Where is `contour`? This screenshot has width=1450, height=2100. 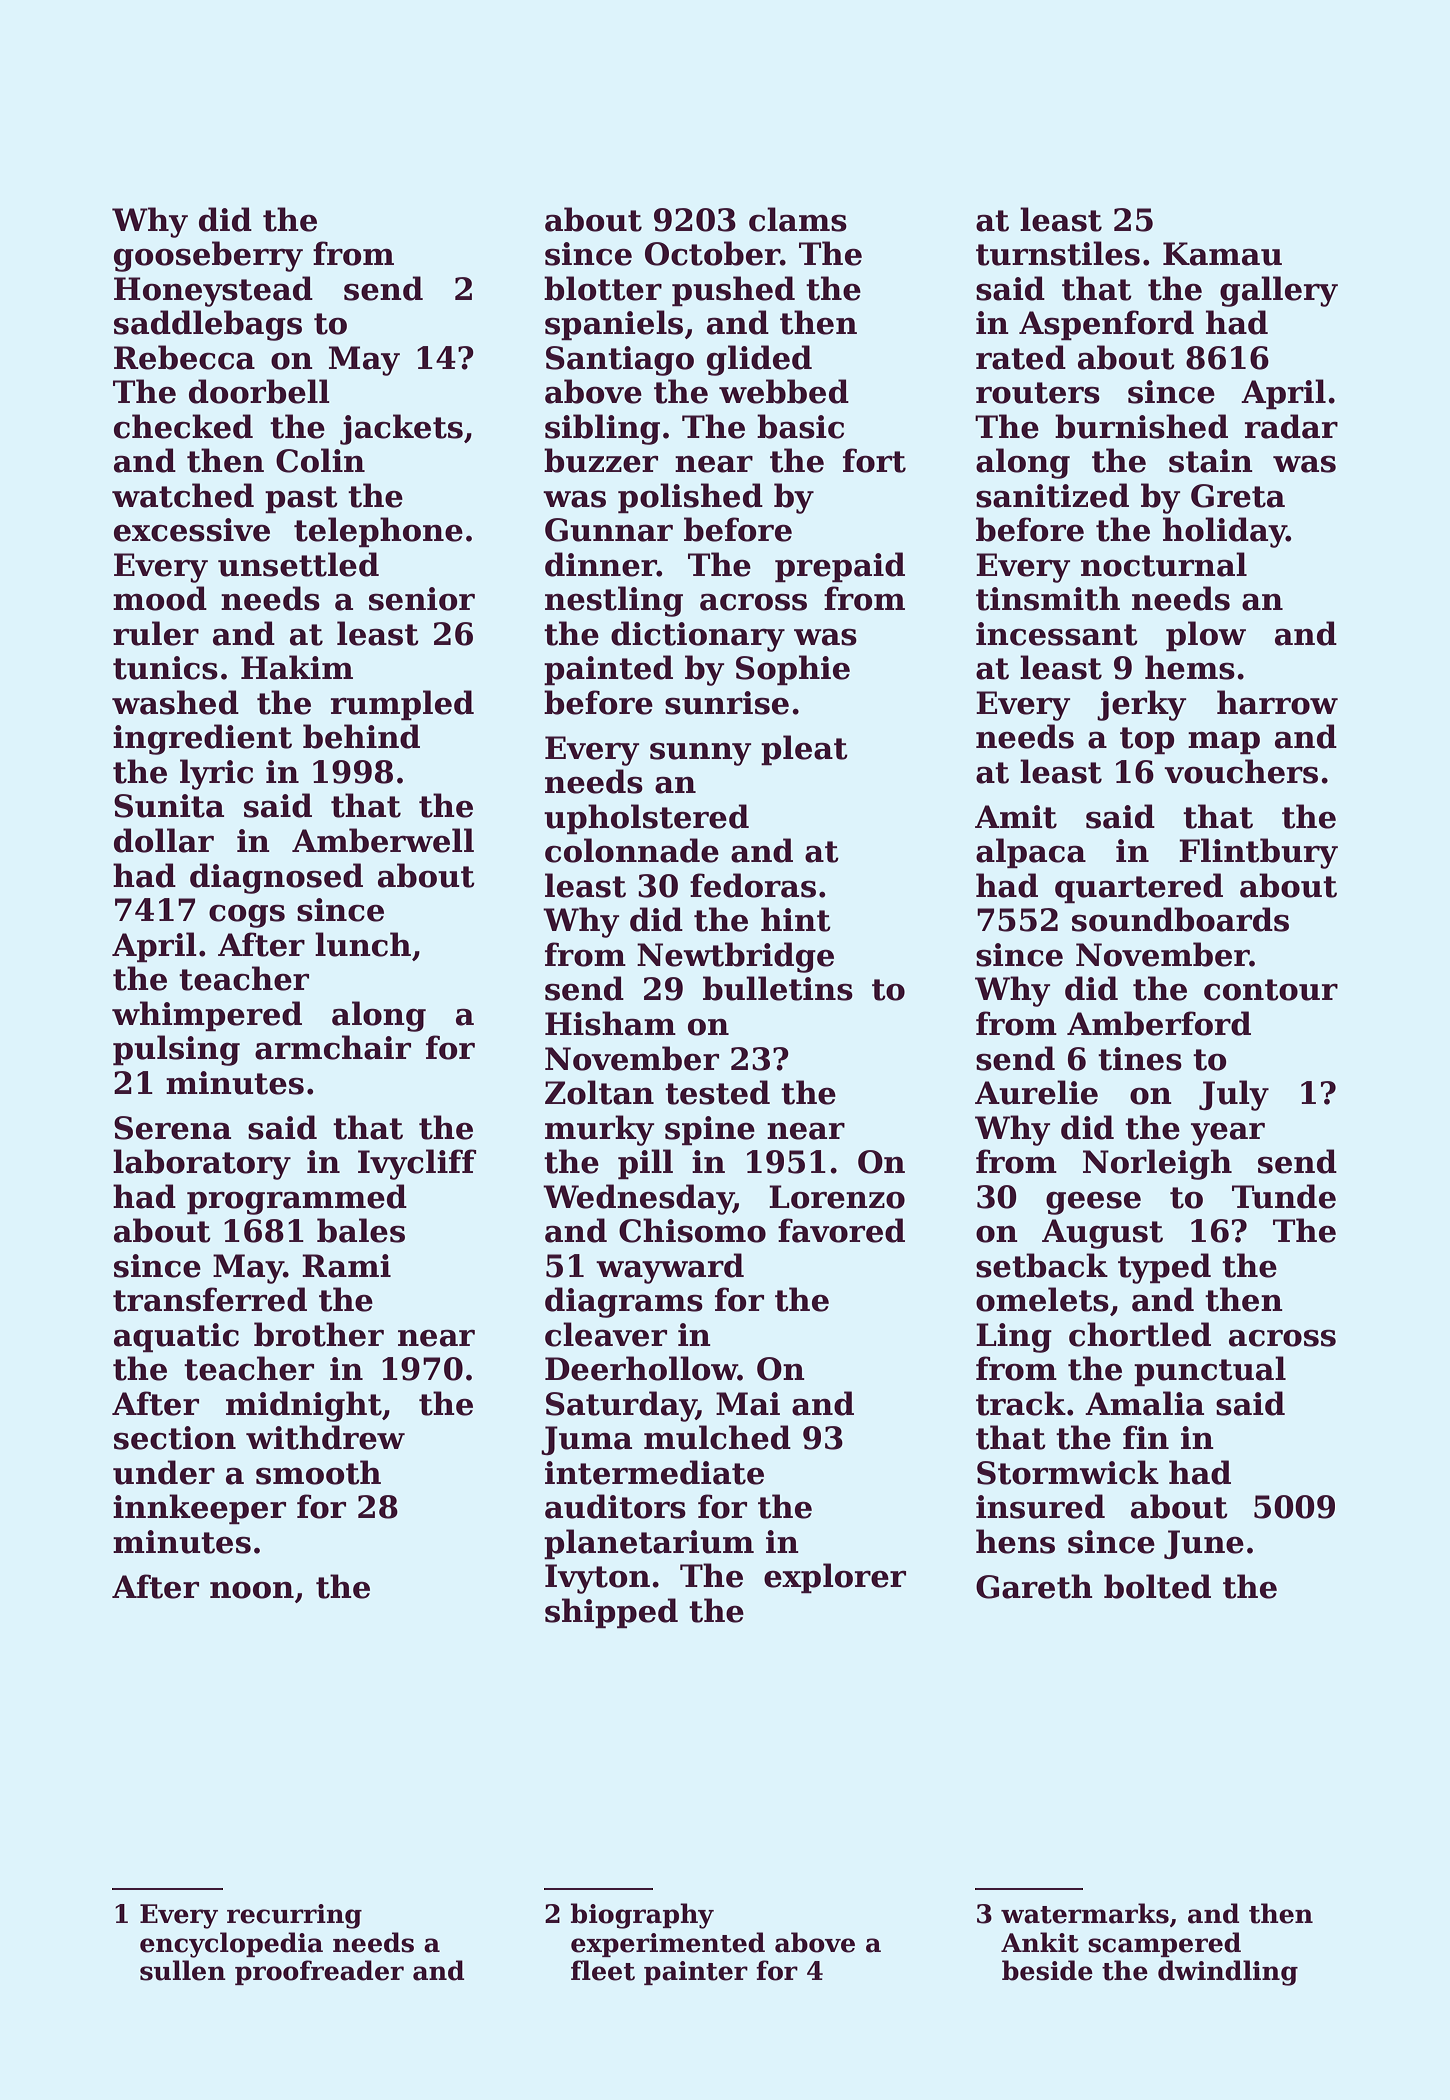 contour is located at coordinates (1271, 990).
